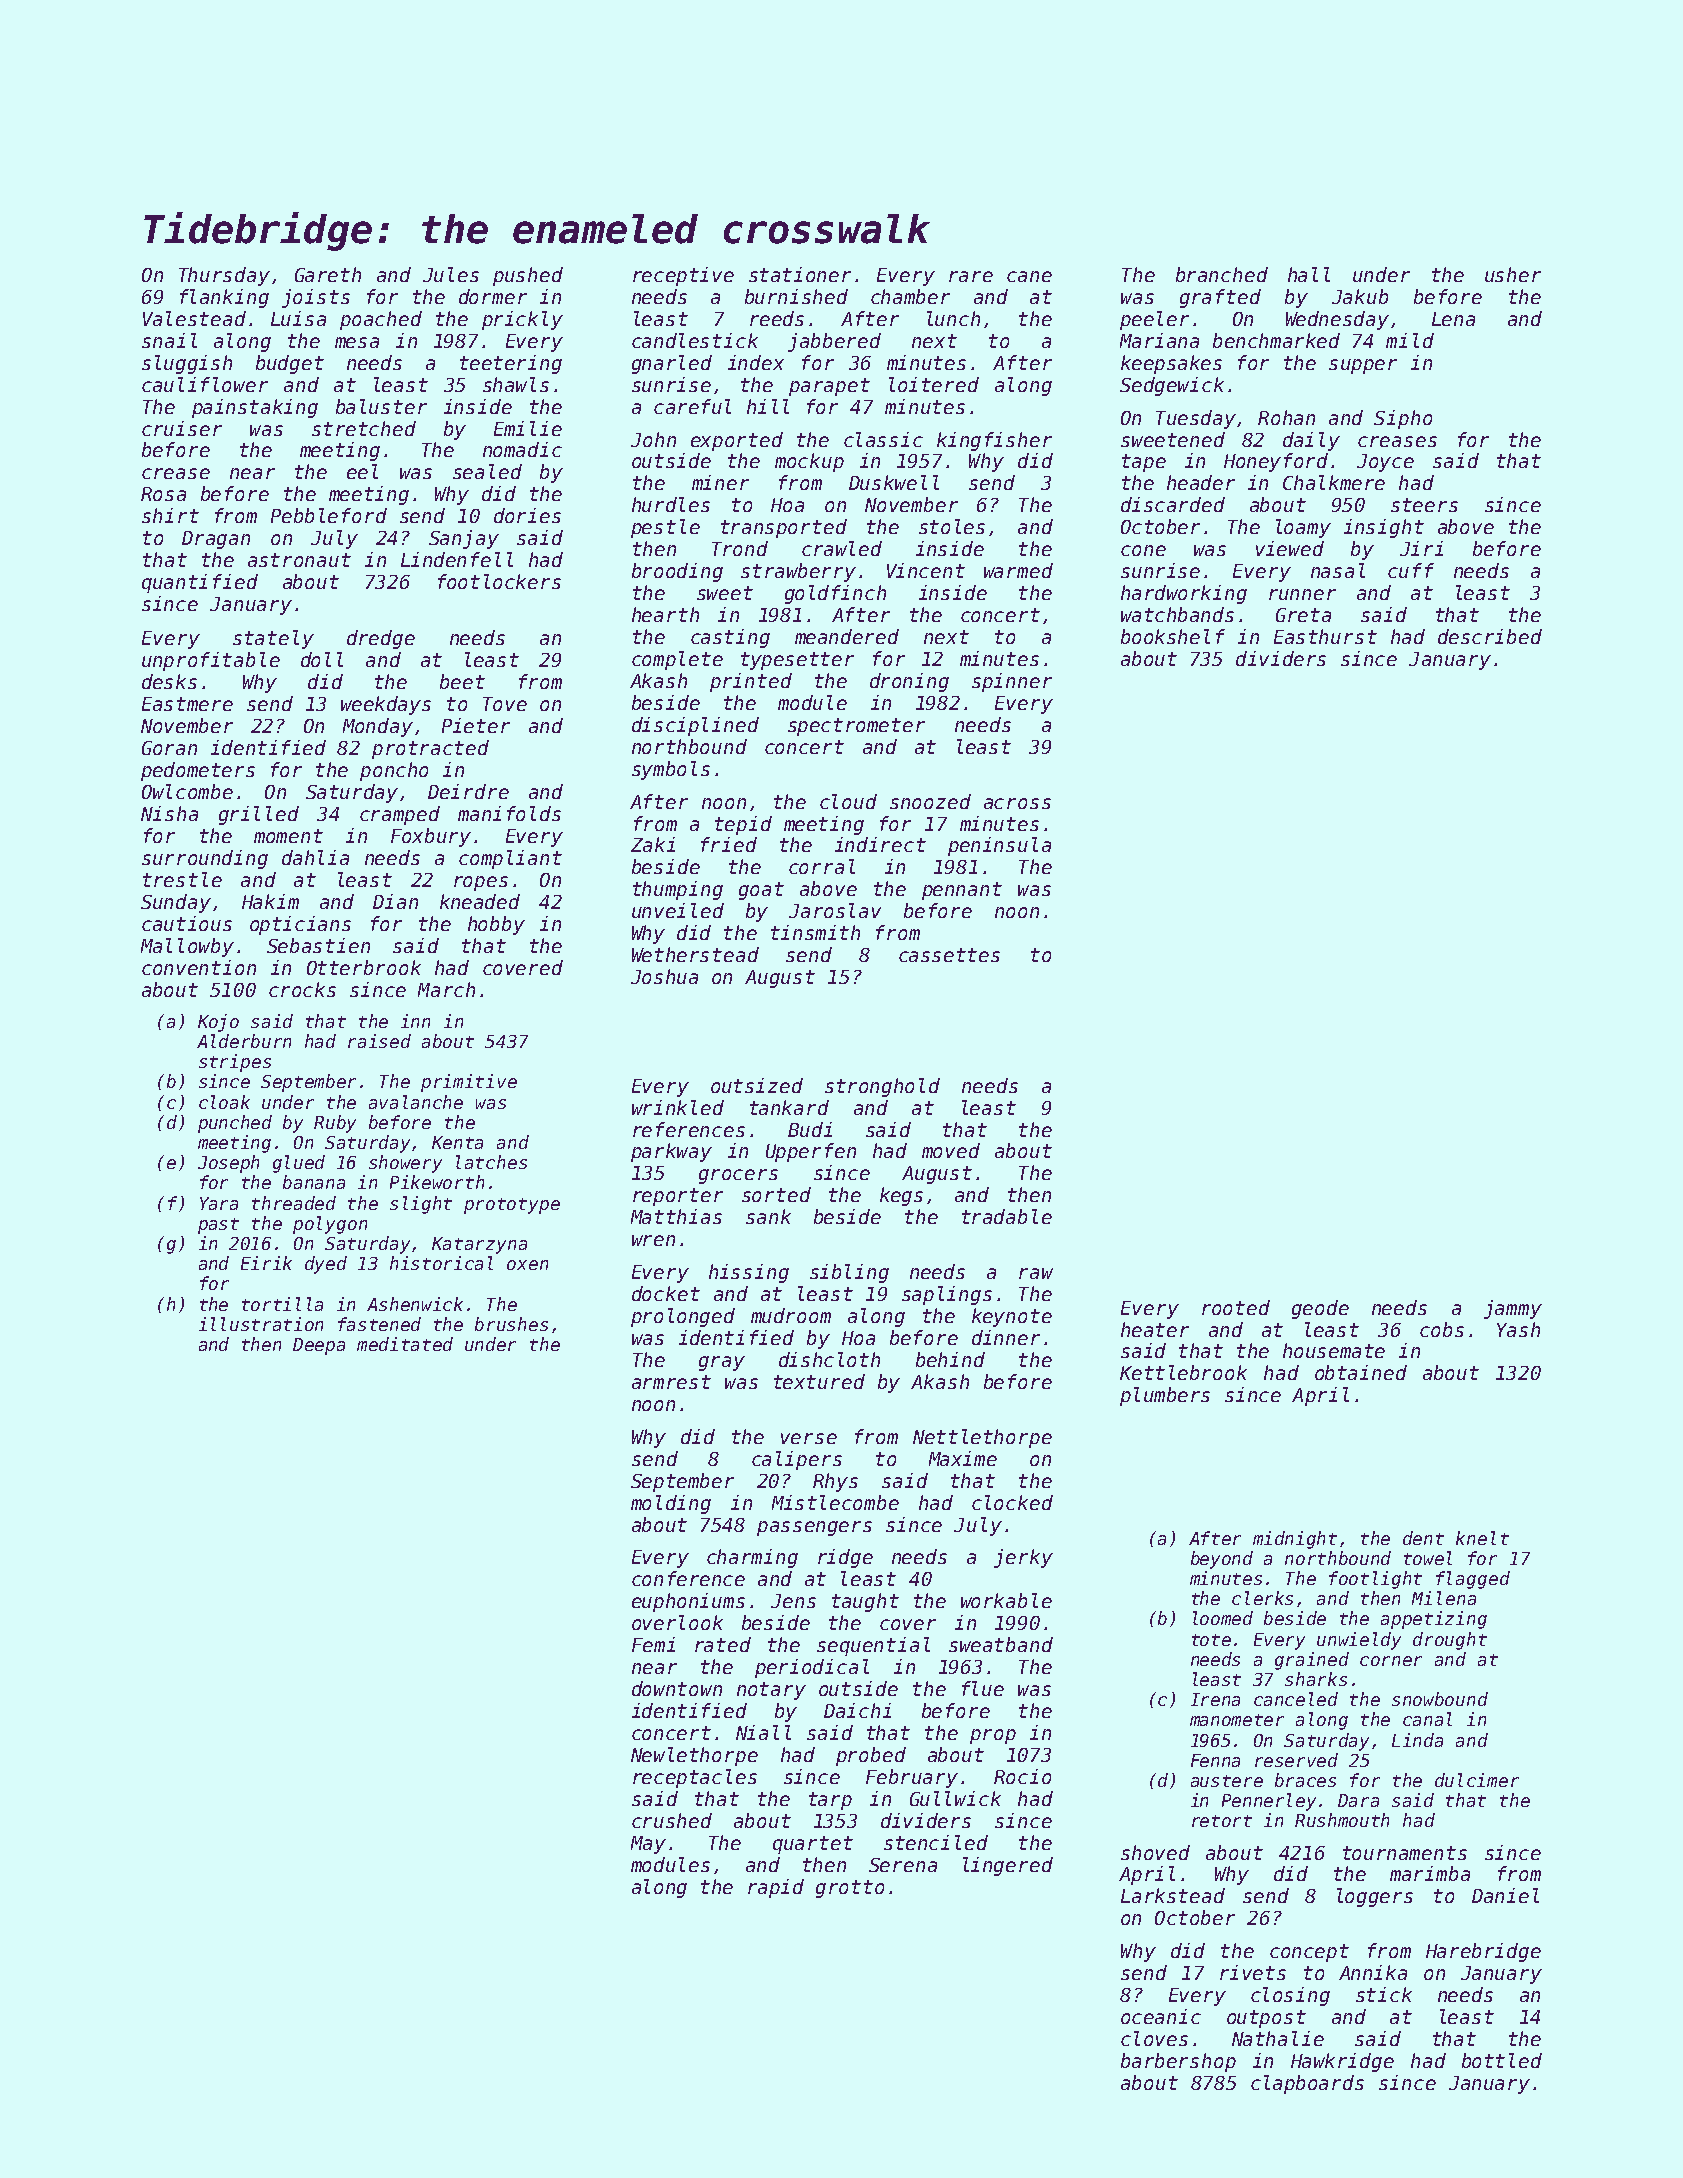  Describe the element at coordinates (1342, 1820) in the screenshot. I see `Rushmouth` at that location.
